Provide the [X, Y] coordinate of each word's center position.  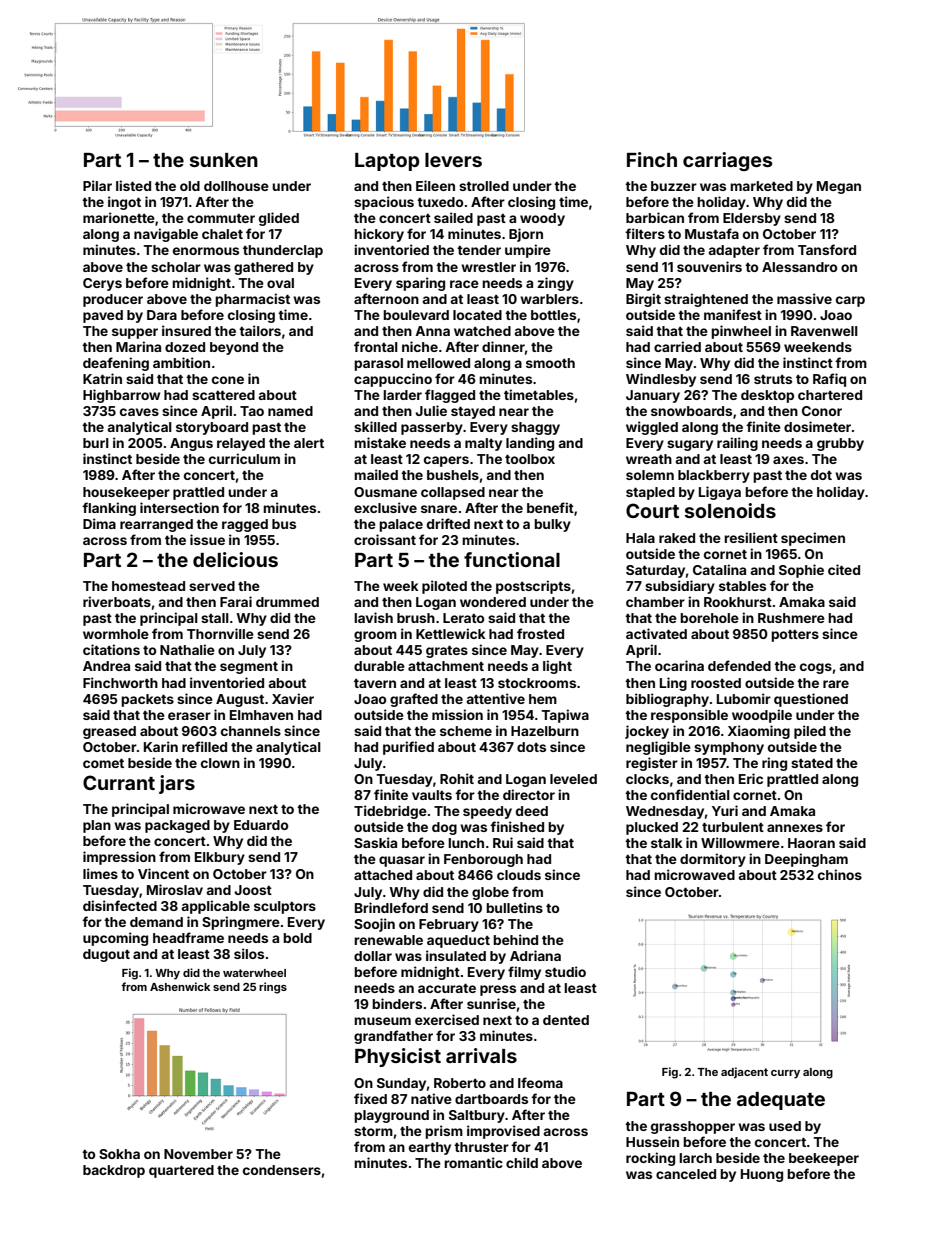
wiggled [652, 428]
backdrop [114, 1171]
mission [457, 714]
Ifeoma [540, 1082]
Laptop [387, 162]
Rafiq [829, 380]
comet [103, 763]
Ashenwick [180, 986]
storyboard [212, 428]
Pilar [97, 185]
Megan [839, 187]
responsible [689, 716]
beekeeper [824, 1159]
